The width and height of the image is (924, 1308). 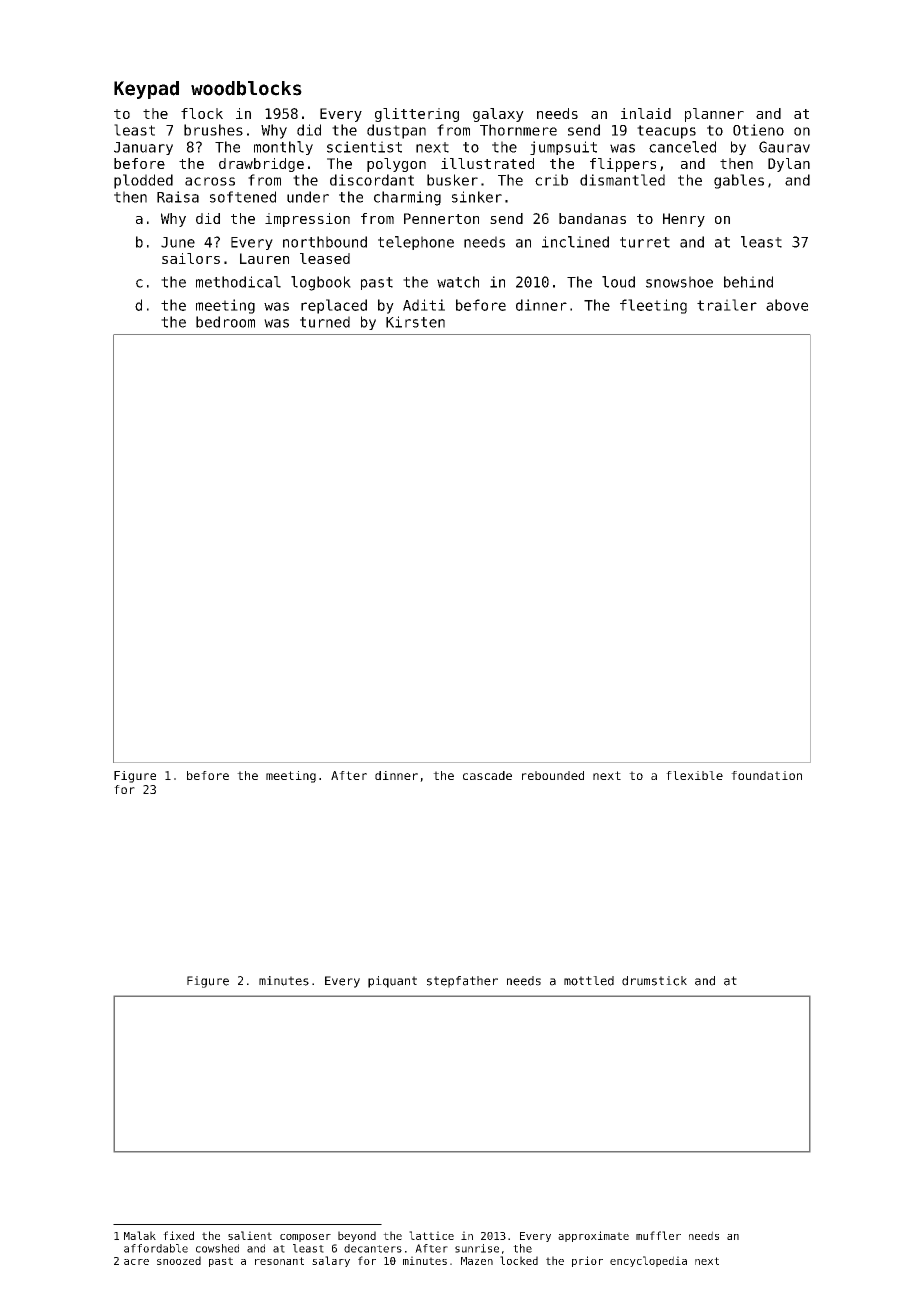 I want to click on Kirsten, so click(x=415, y=322).
